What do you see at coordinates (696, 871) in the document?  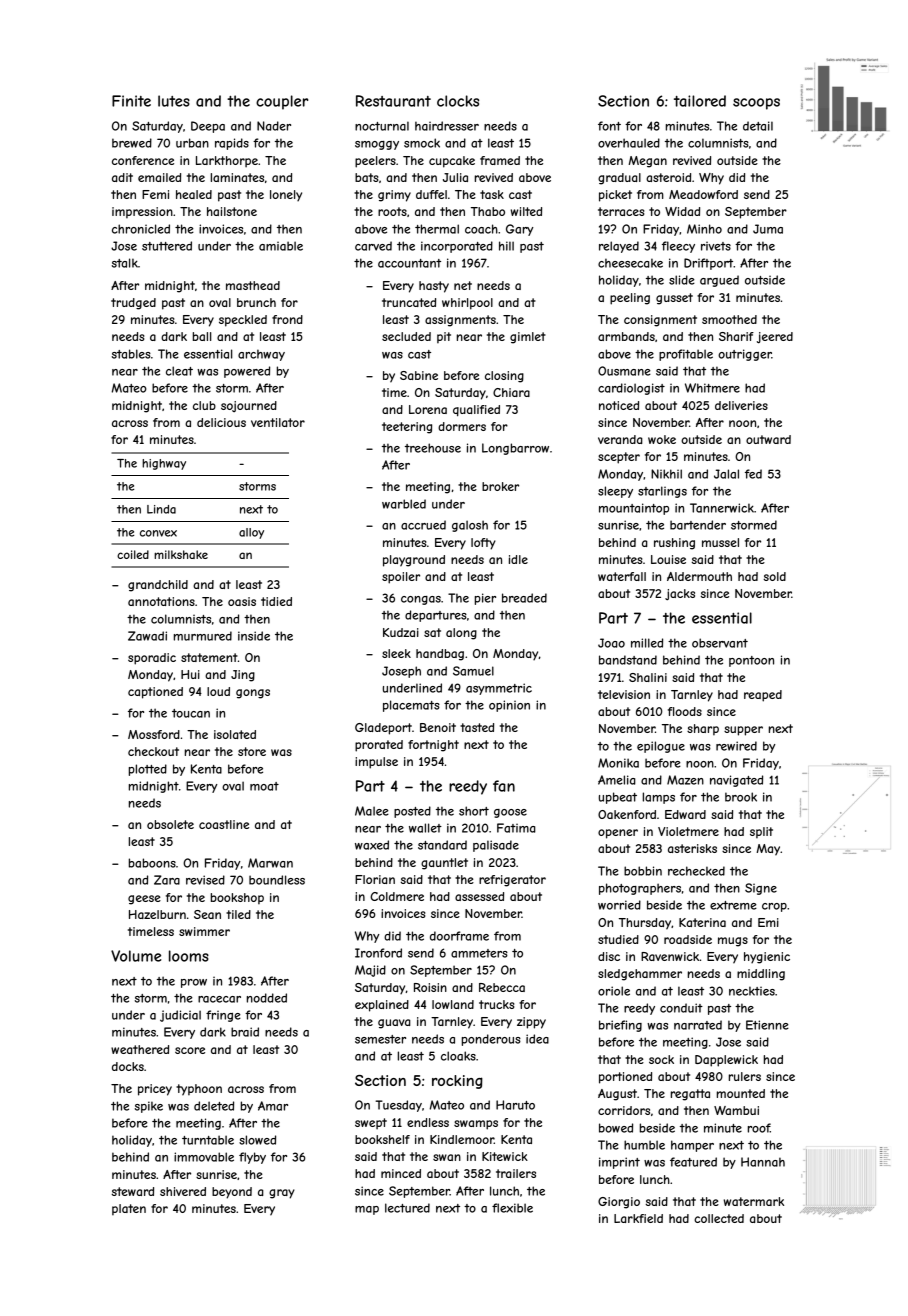 I see `rechecked` at bounding box center [696, 871].
